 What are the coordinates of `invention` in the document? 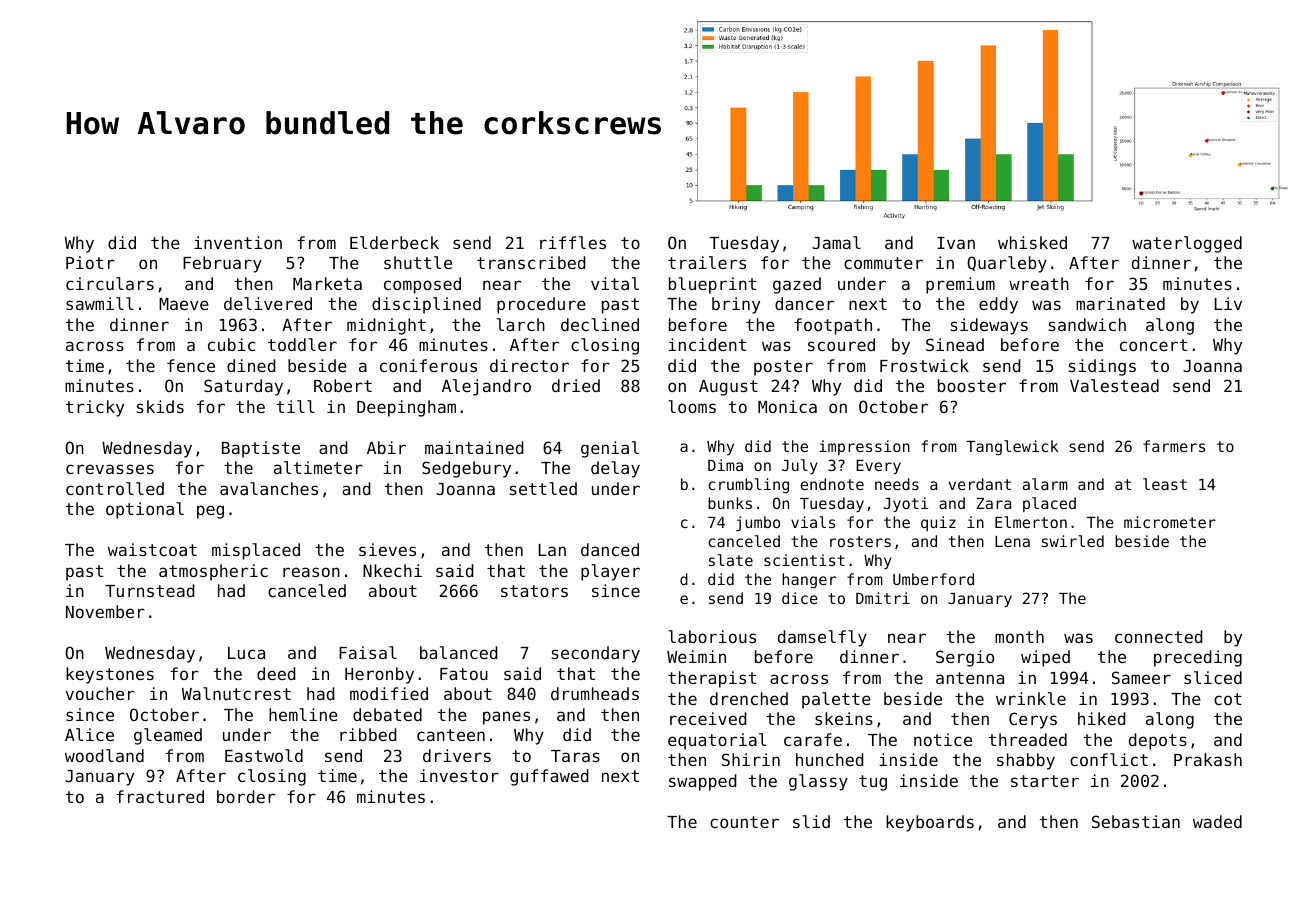 It's located at (238, 242).
